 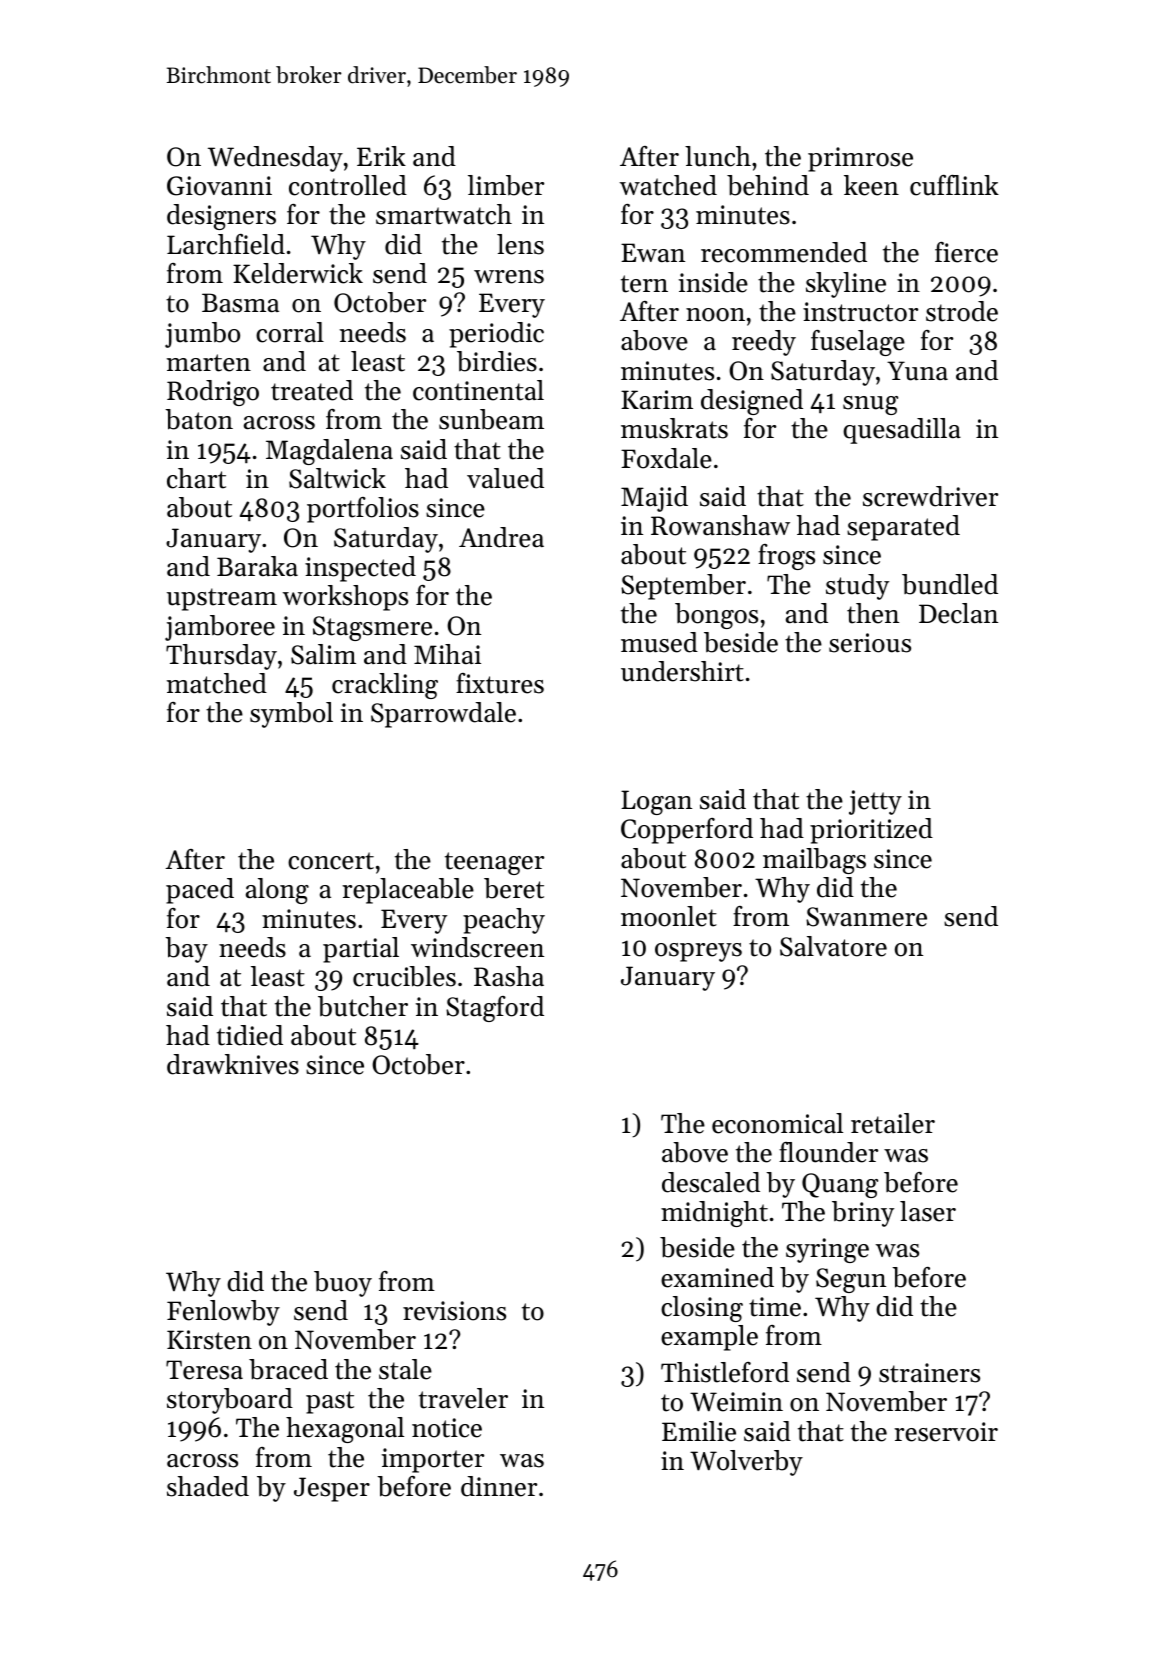 What do you see at coordinates (277, 891) in the screenshot?
I see `along` at bounding box center [277, 891].
